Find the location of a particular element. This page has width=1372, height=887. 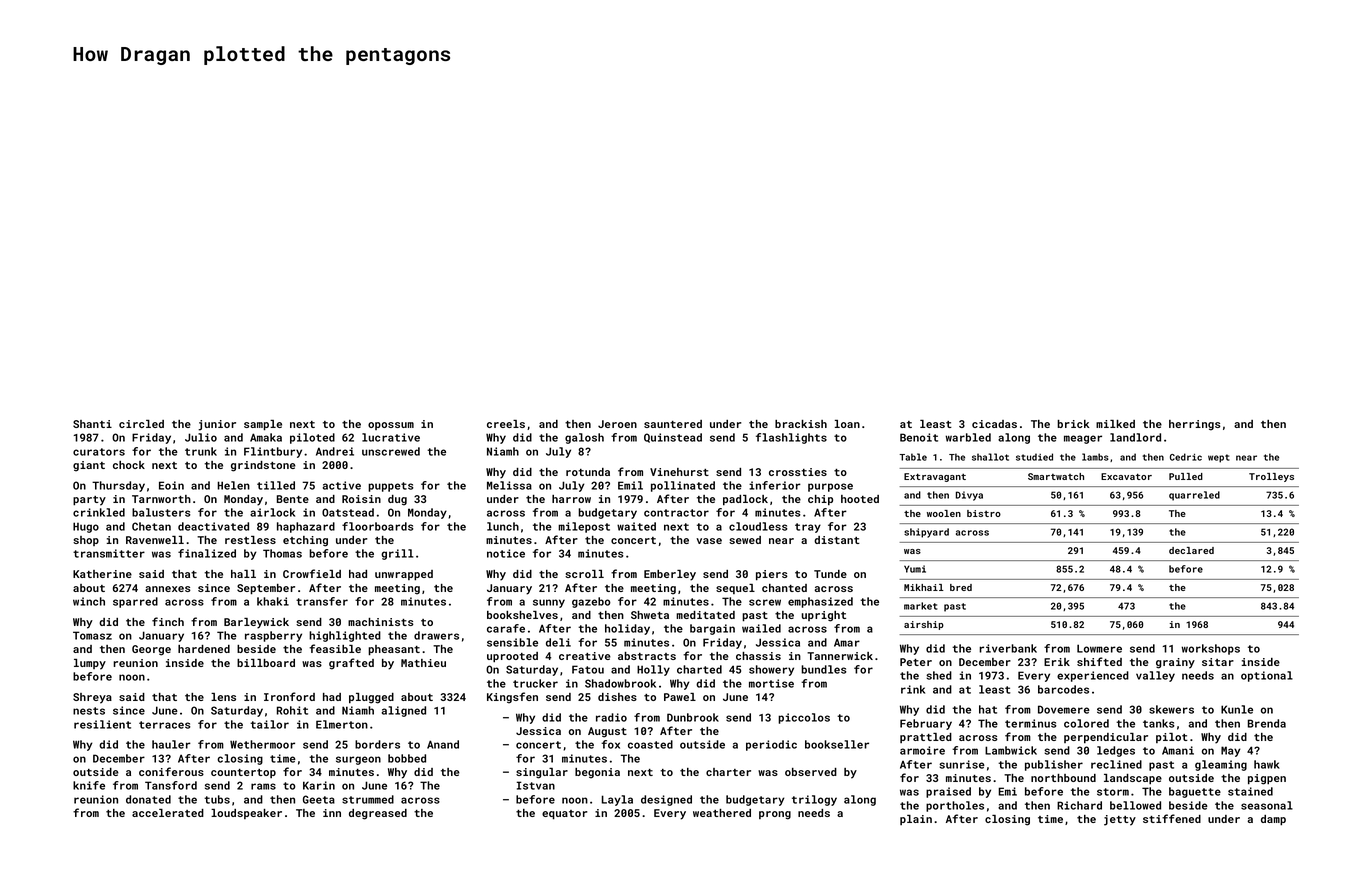

Melissa is located at coordinates (509, 485).
